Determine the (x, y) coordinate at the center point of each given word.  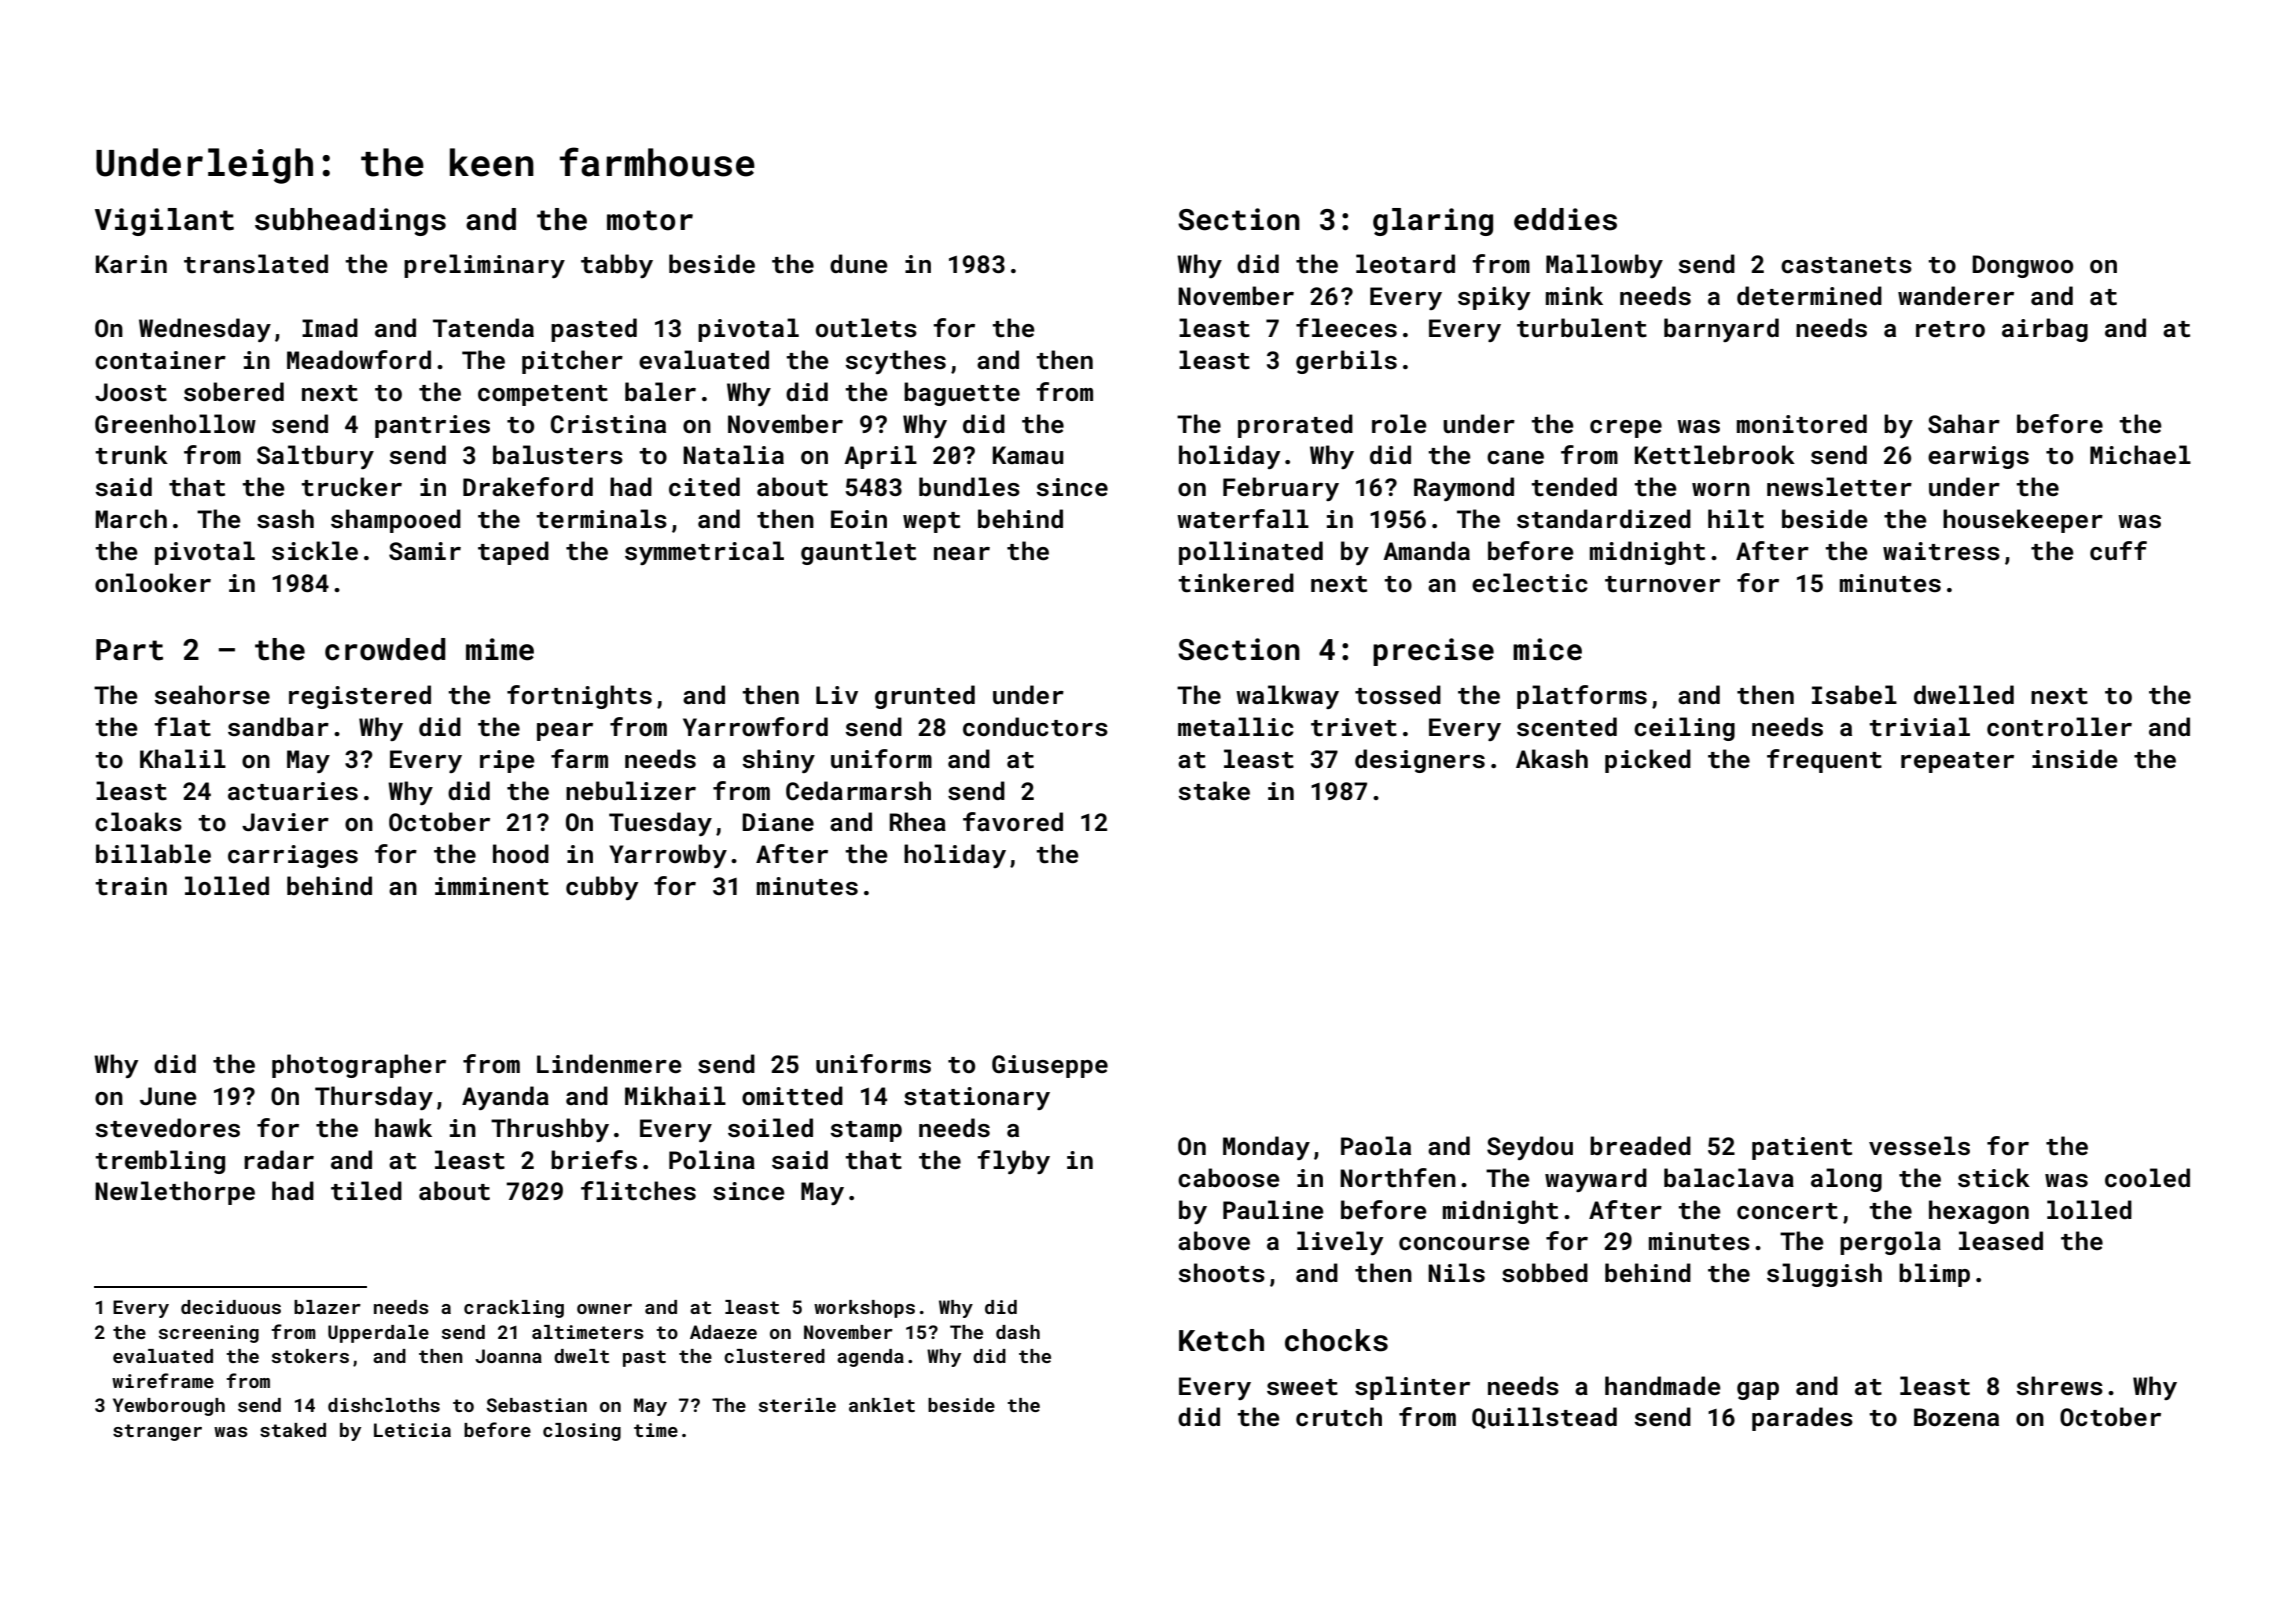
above (1214, 1240)
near (962, 553)
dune (859, 263)
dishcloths (384, 1405)
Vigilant (164, 222)
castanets (1846, 265)
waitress (1941, 551)
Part (129, 650)
